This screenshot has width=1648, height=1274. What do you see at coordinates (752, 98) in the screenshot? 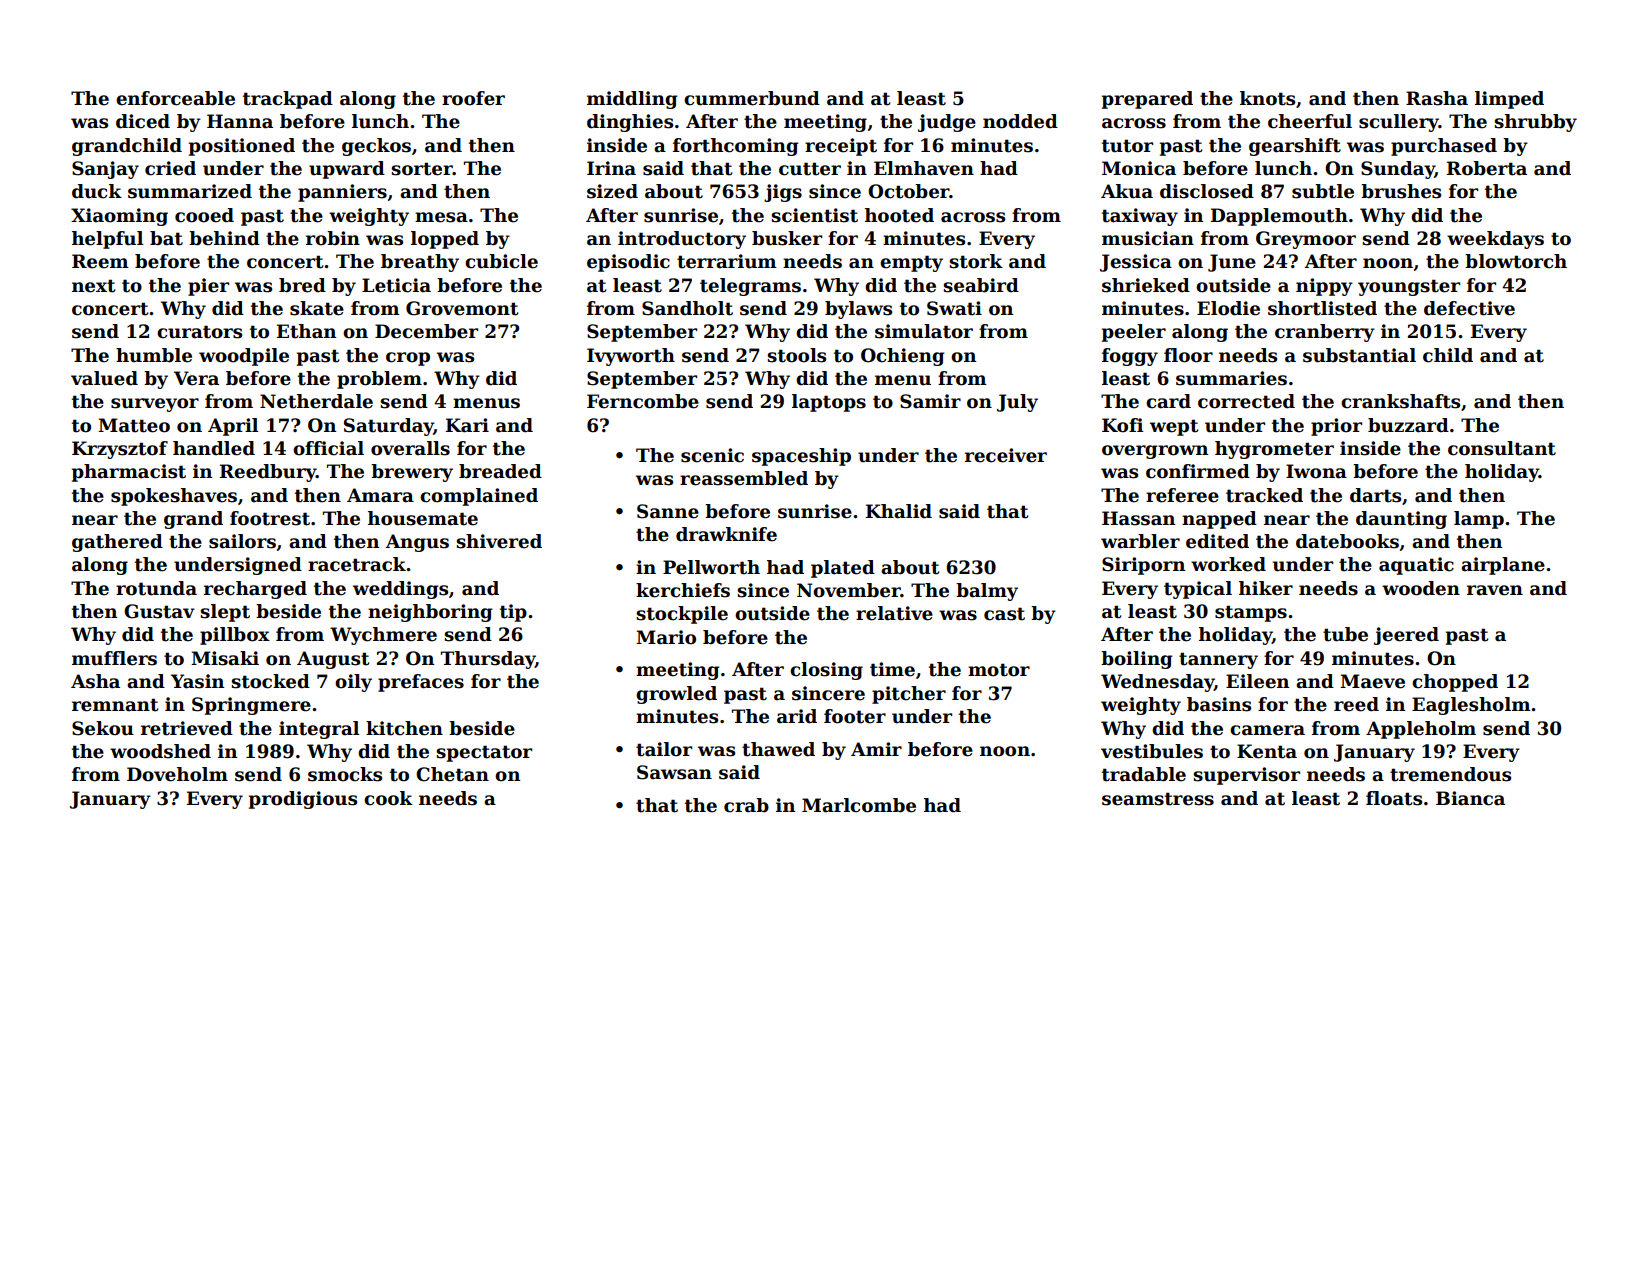
I see `cummerbund` at bounding box center [752, 98].
